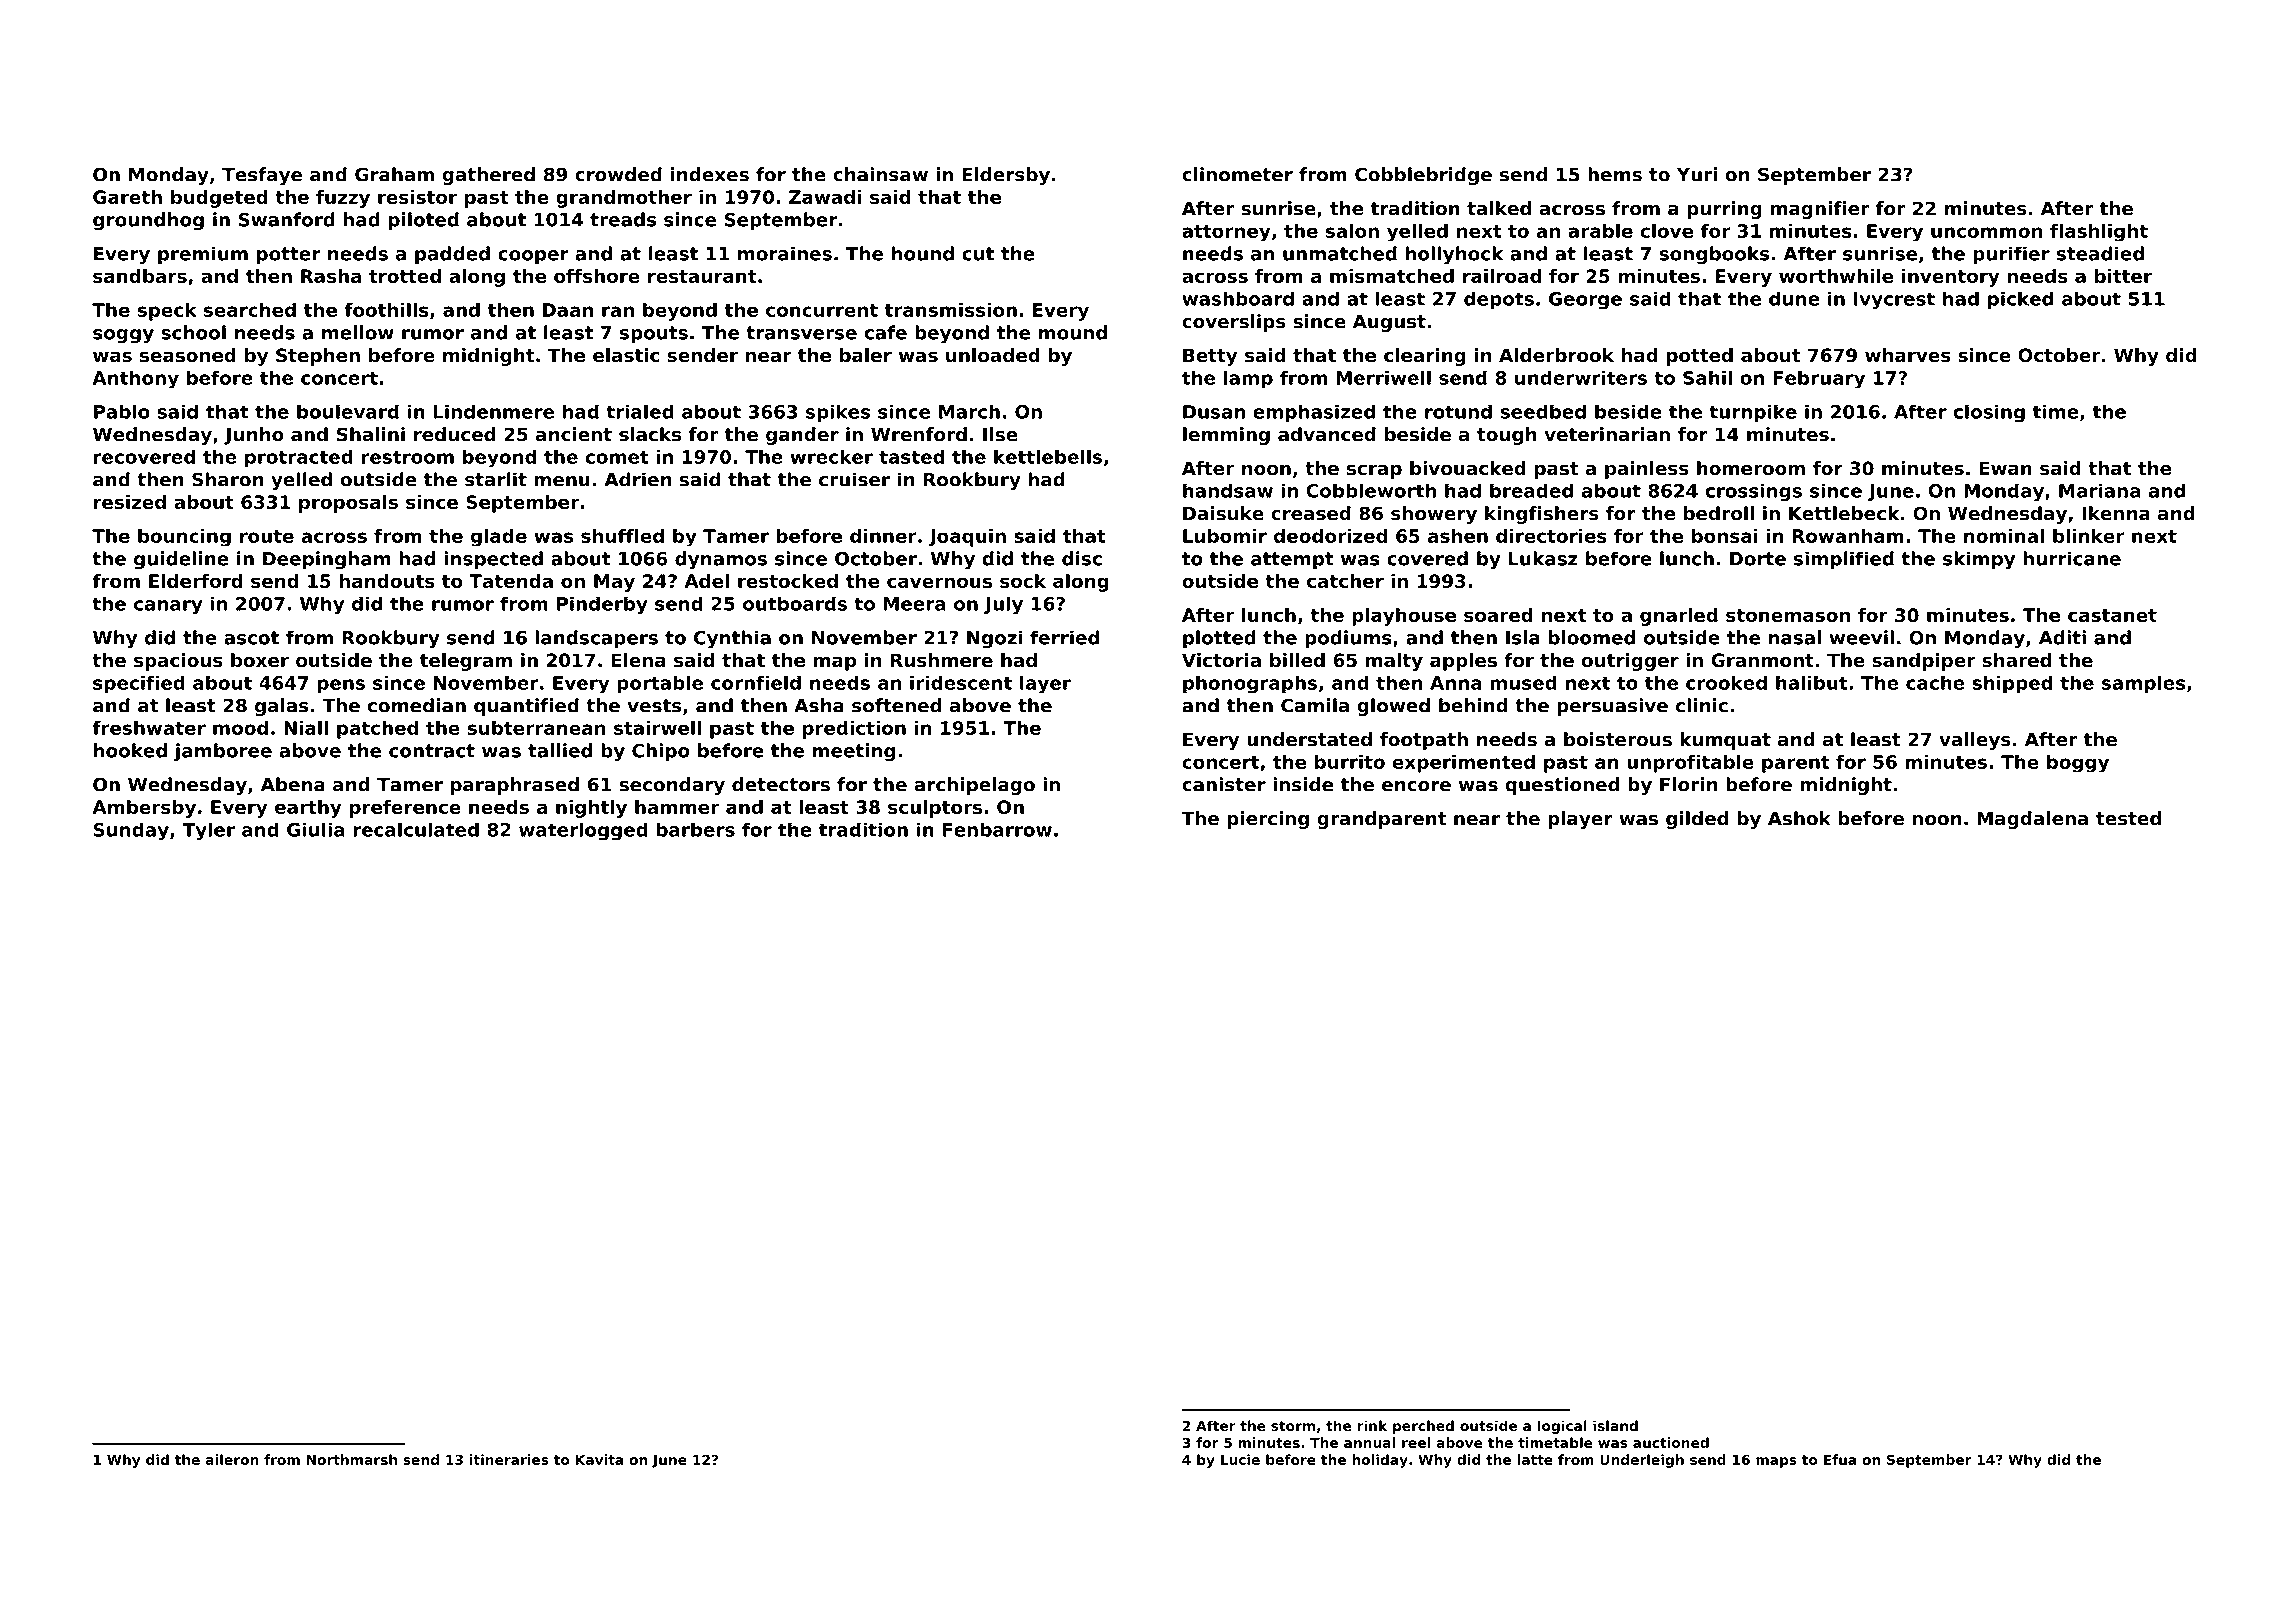 The width and height of the image is (2292, 1620). Describe the element at coordinates (599, 1459) in the image. I see `Kavita` at that location.
